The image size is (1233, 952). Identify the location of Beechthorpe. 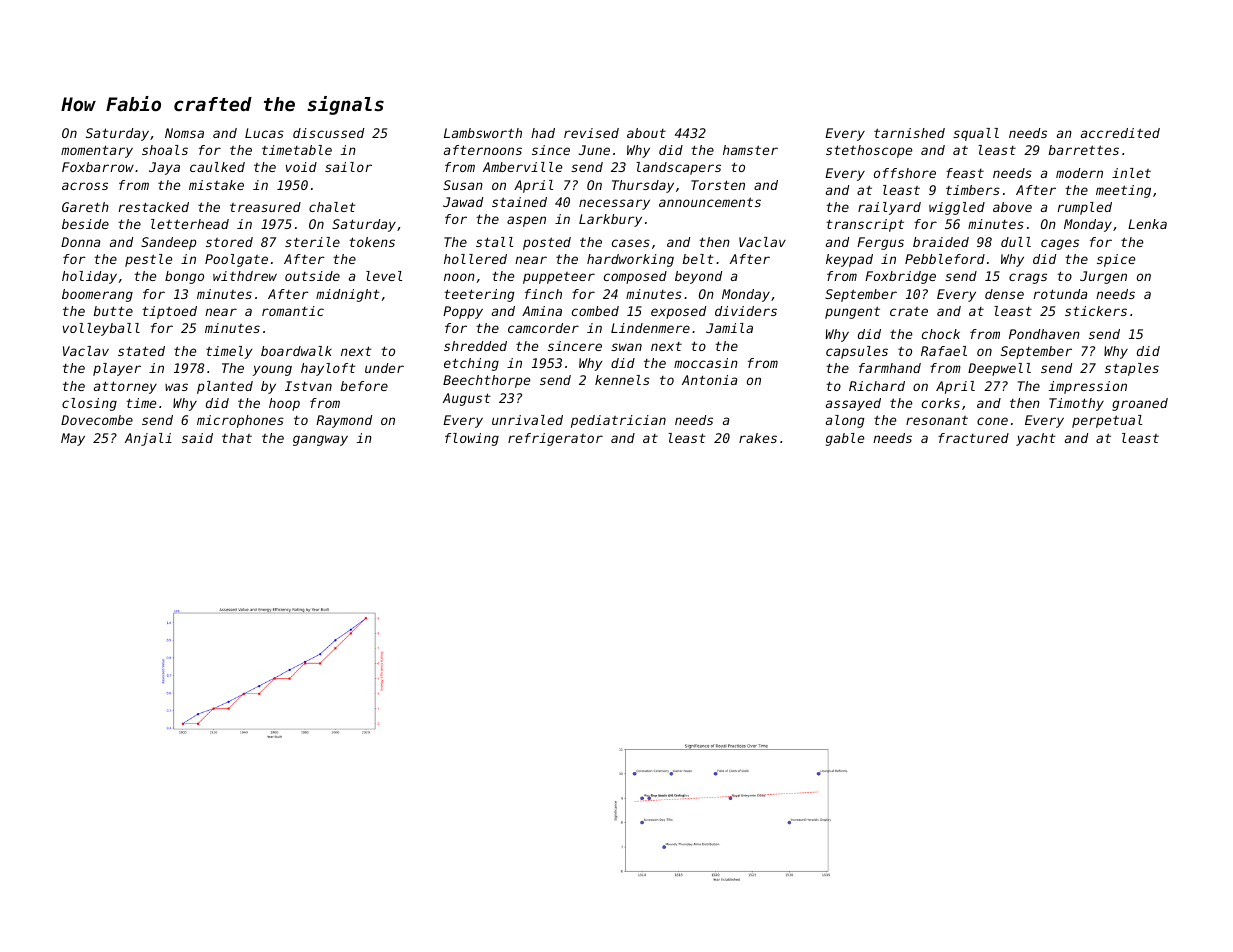
(486, 381).
